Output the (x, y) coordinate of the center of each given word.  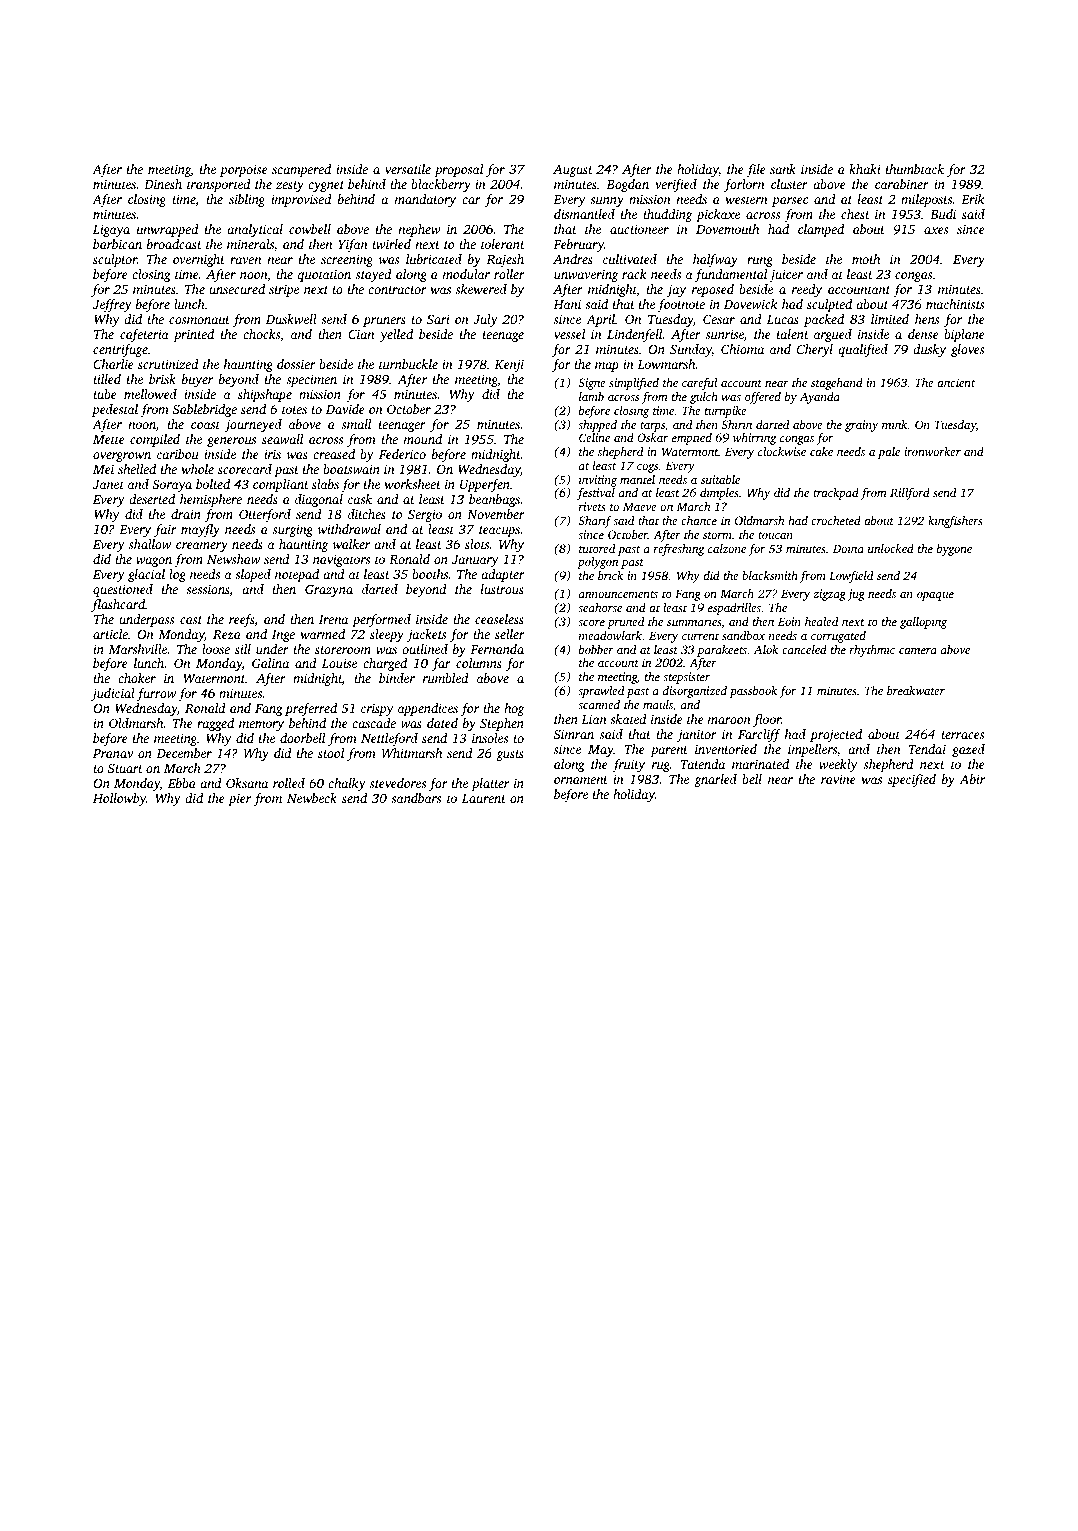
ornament (581, 780)
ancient (956, 382)
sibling (247, 200)
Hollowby (119, 799)
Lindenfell (635, 335)
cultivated (630, 259)
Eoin (789, 621)
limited (890, 319)
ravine (838, 779)
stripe (284, 291)
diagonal (319, 500)
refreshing (679, 550)
